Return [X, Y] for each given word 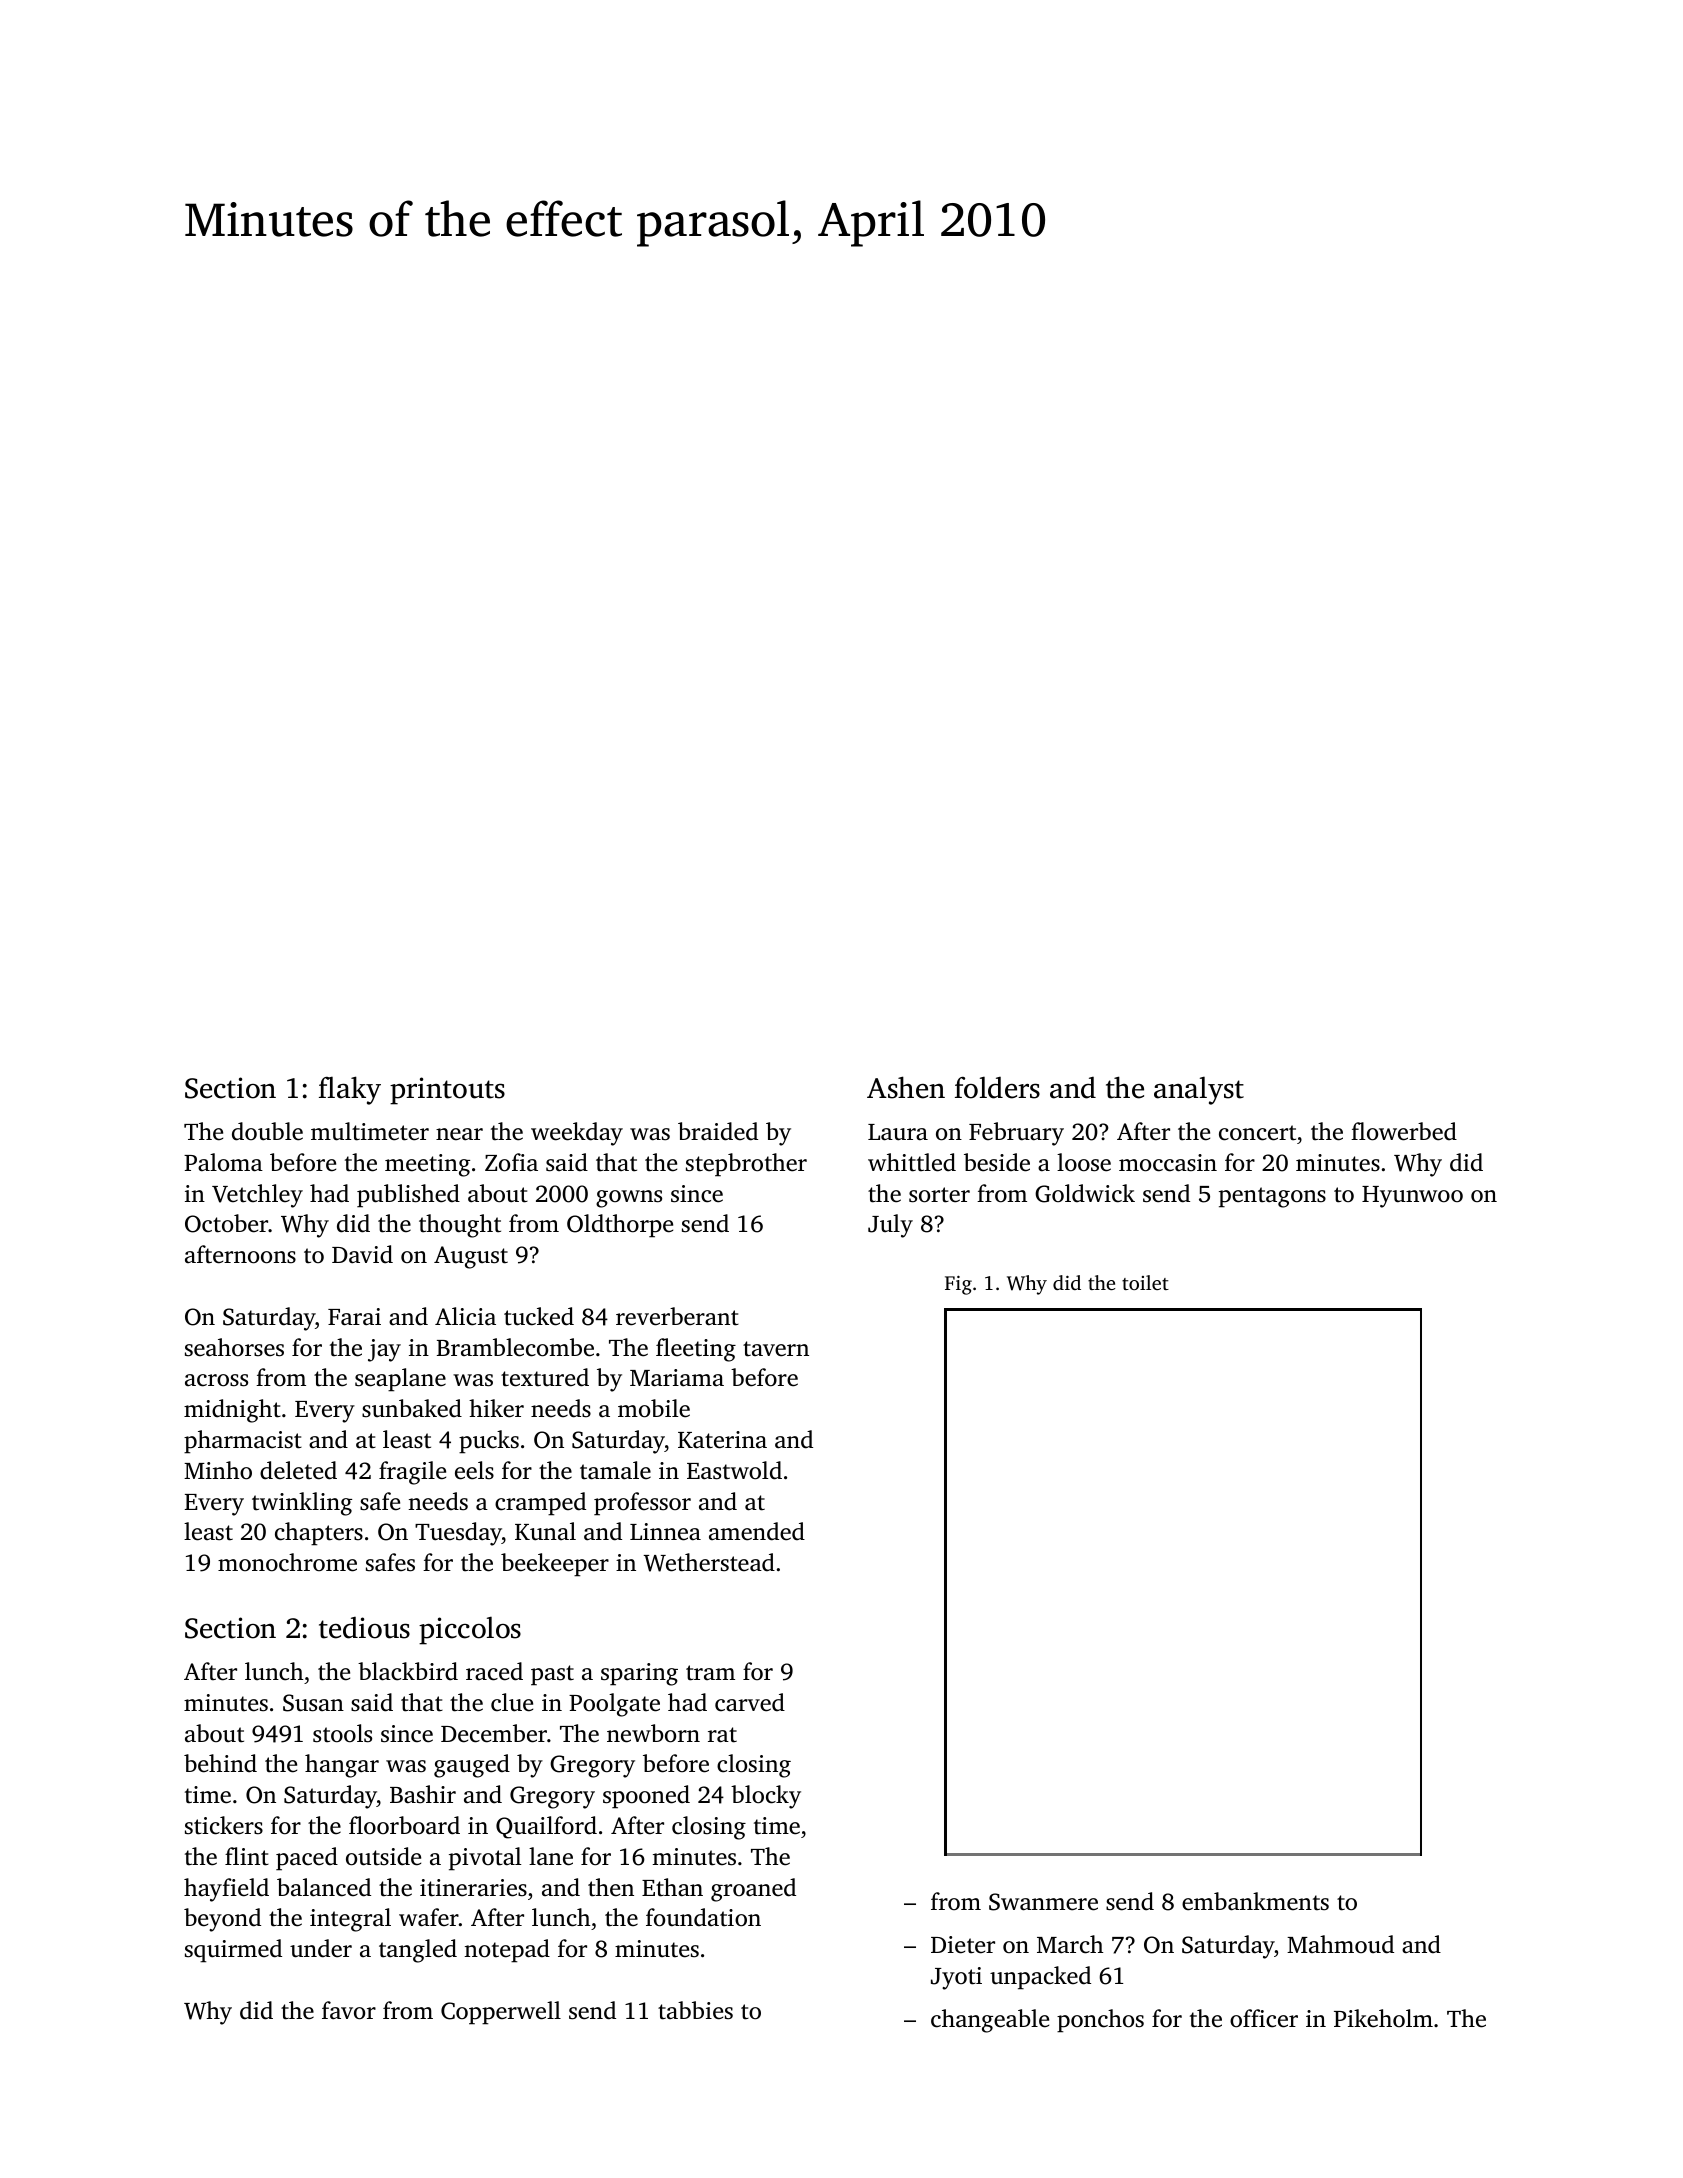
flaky [350, 1090]
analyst [1199, 1090]
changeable [990, 2021]
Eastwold [734, 1470]
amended [757, 1531]
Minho [218, 1470]
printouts [447, 1091]
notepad [507, 1951]
